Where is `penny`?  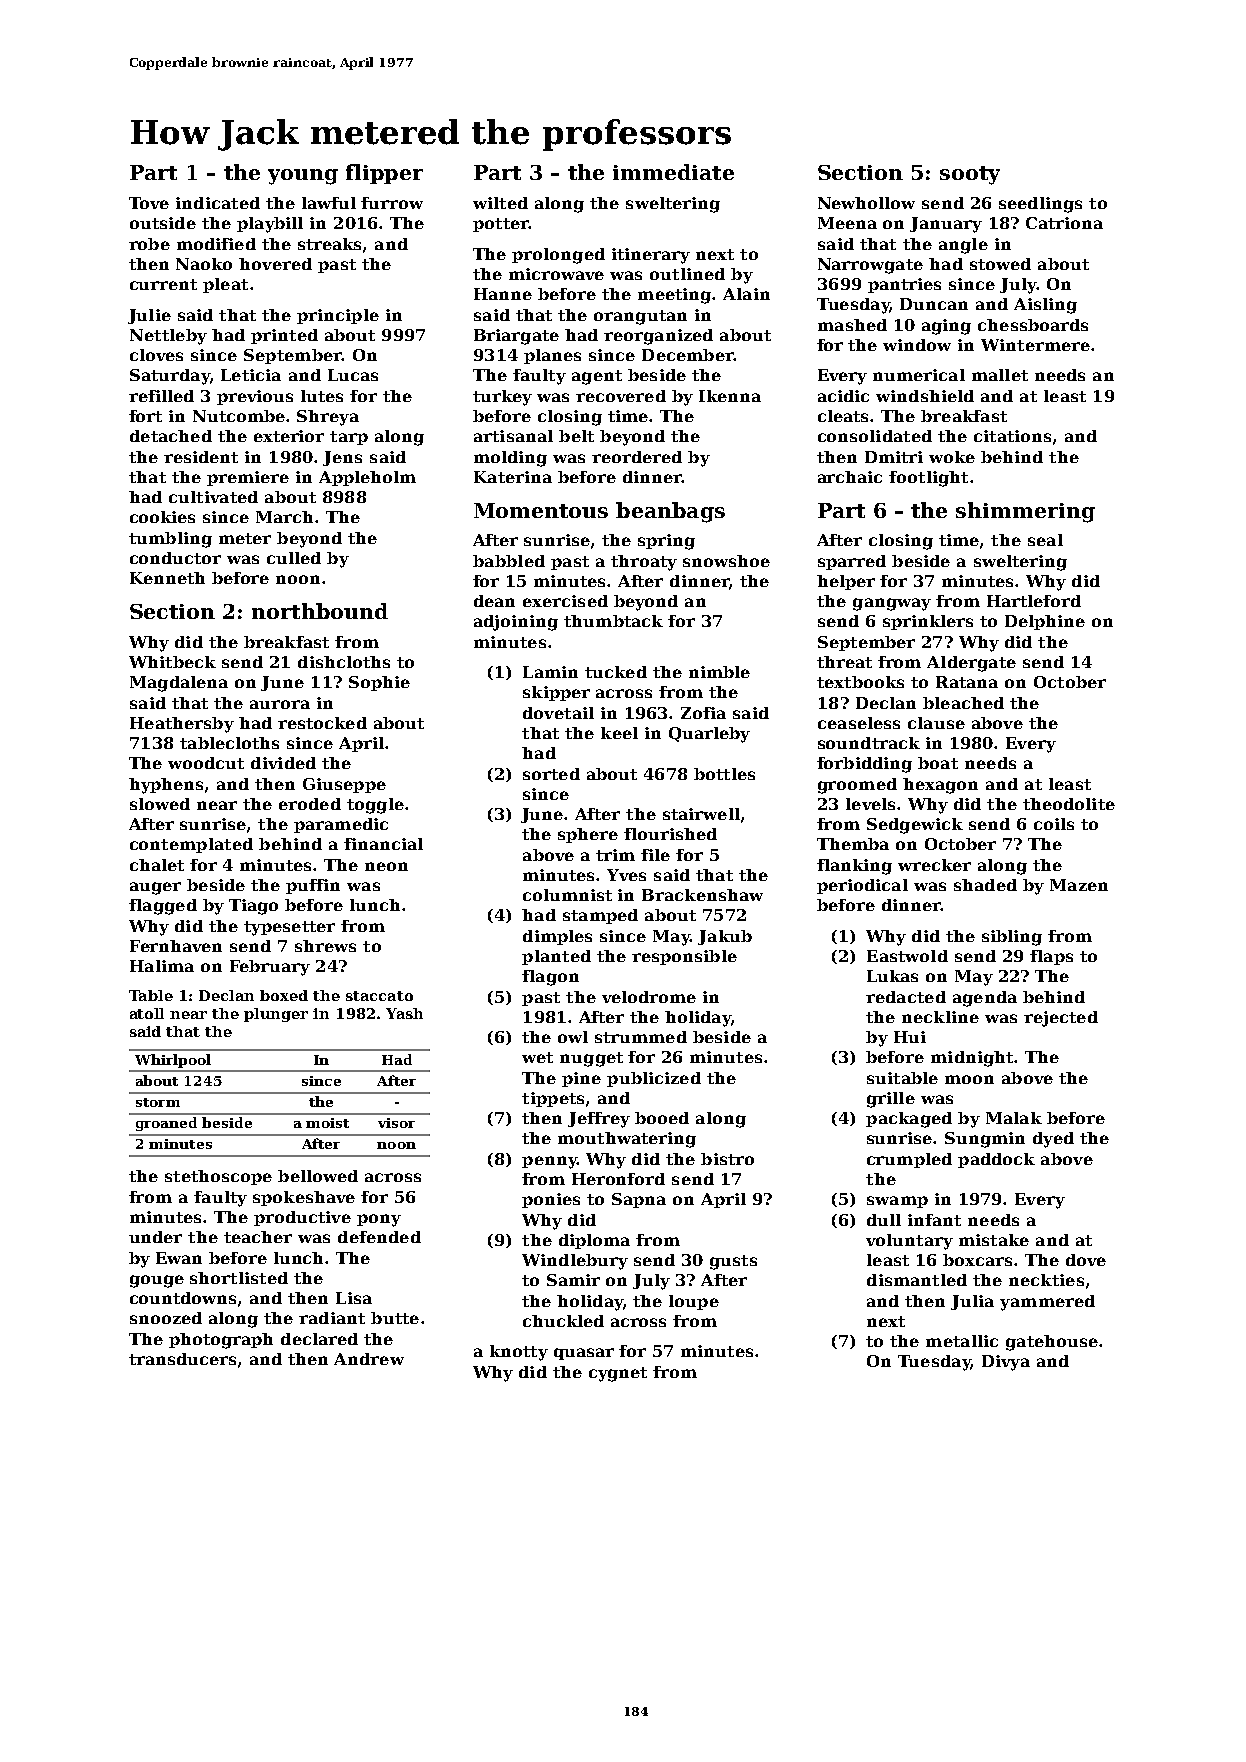
penny is located at coordinates (549, 1162).
